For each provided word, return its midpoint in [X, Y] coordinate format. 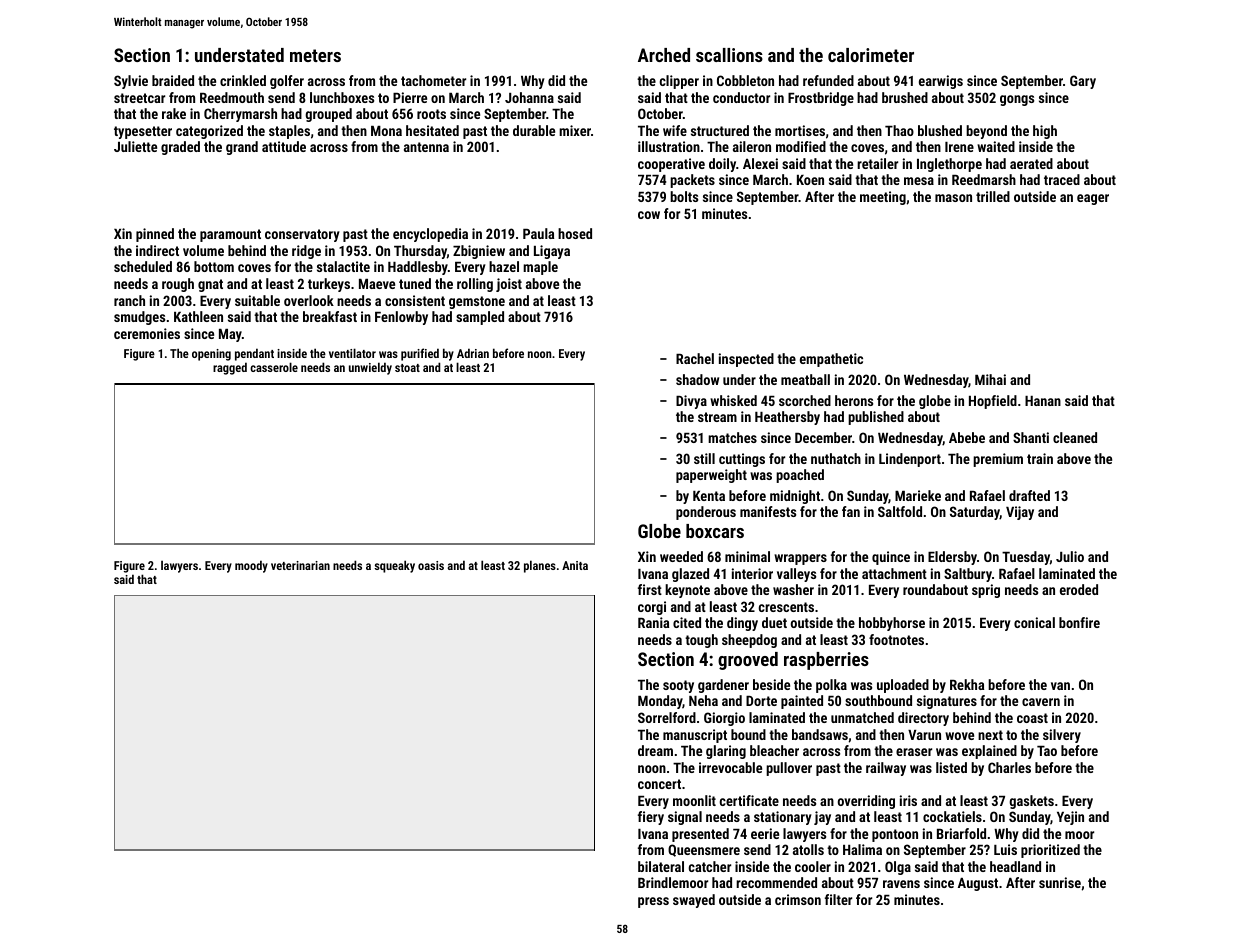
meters [315, 55]
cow [649, 215]
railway [886, 769]
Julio [1070, 556]
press [653, 902]
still [704, 458]
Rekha [967, 684]
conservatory [302, 235]
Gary [1083, 82]
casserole [274, 367]
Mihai [990, 379]
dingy [742, 624]
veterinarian [300, 565]
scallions [729, 55]
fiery [651, 818]
